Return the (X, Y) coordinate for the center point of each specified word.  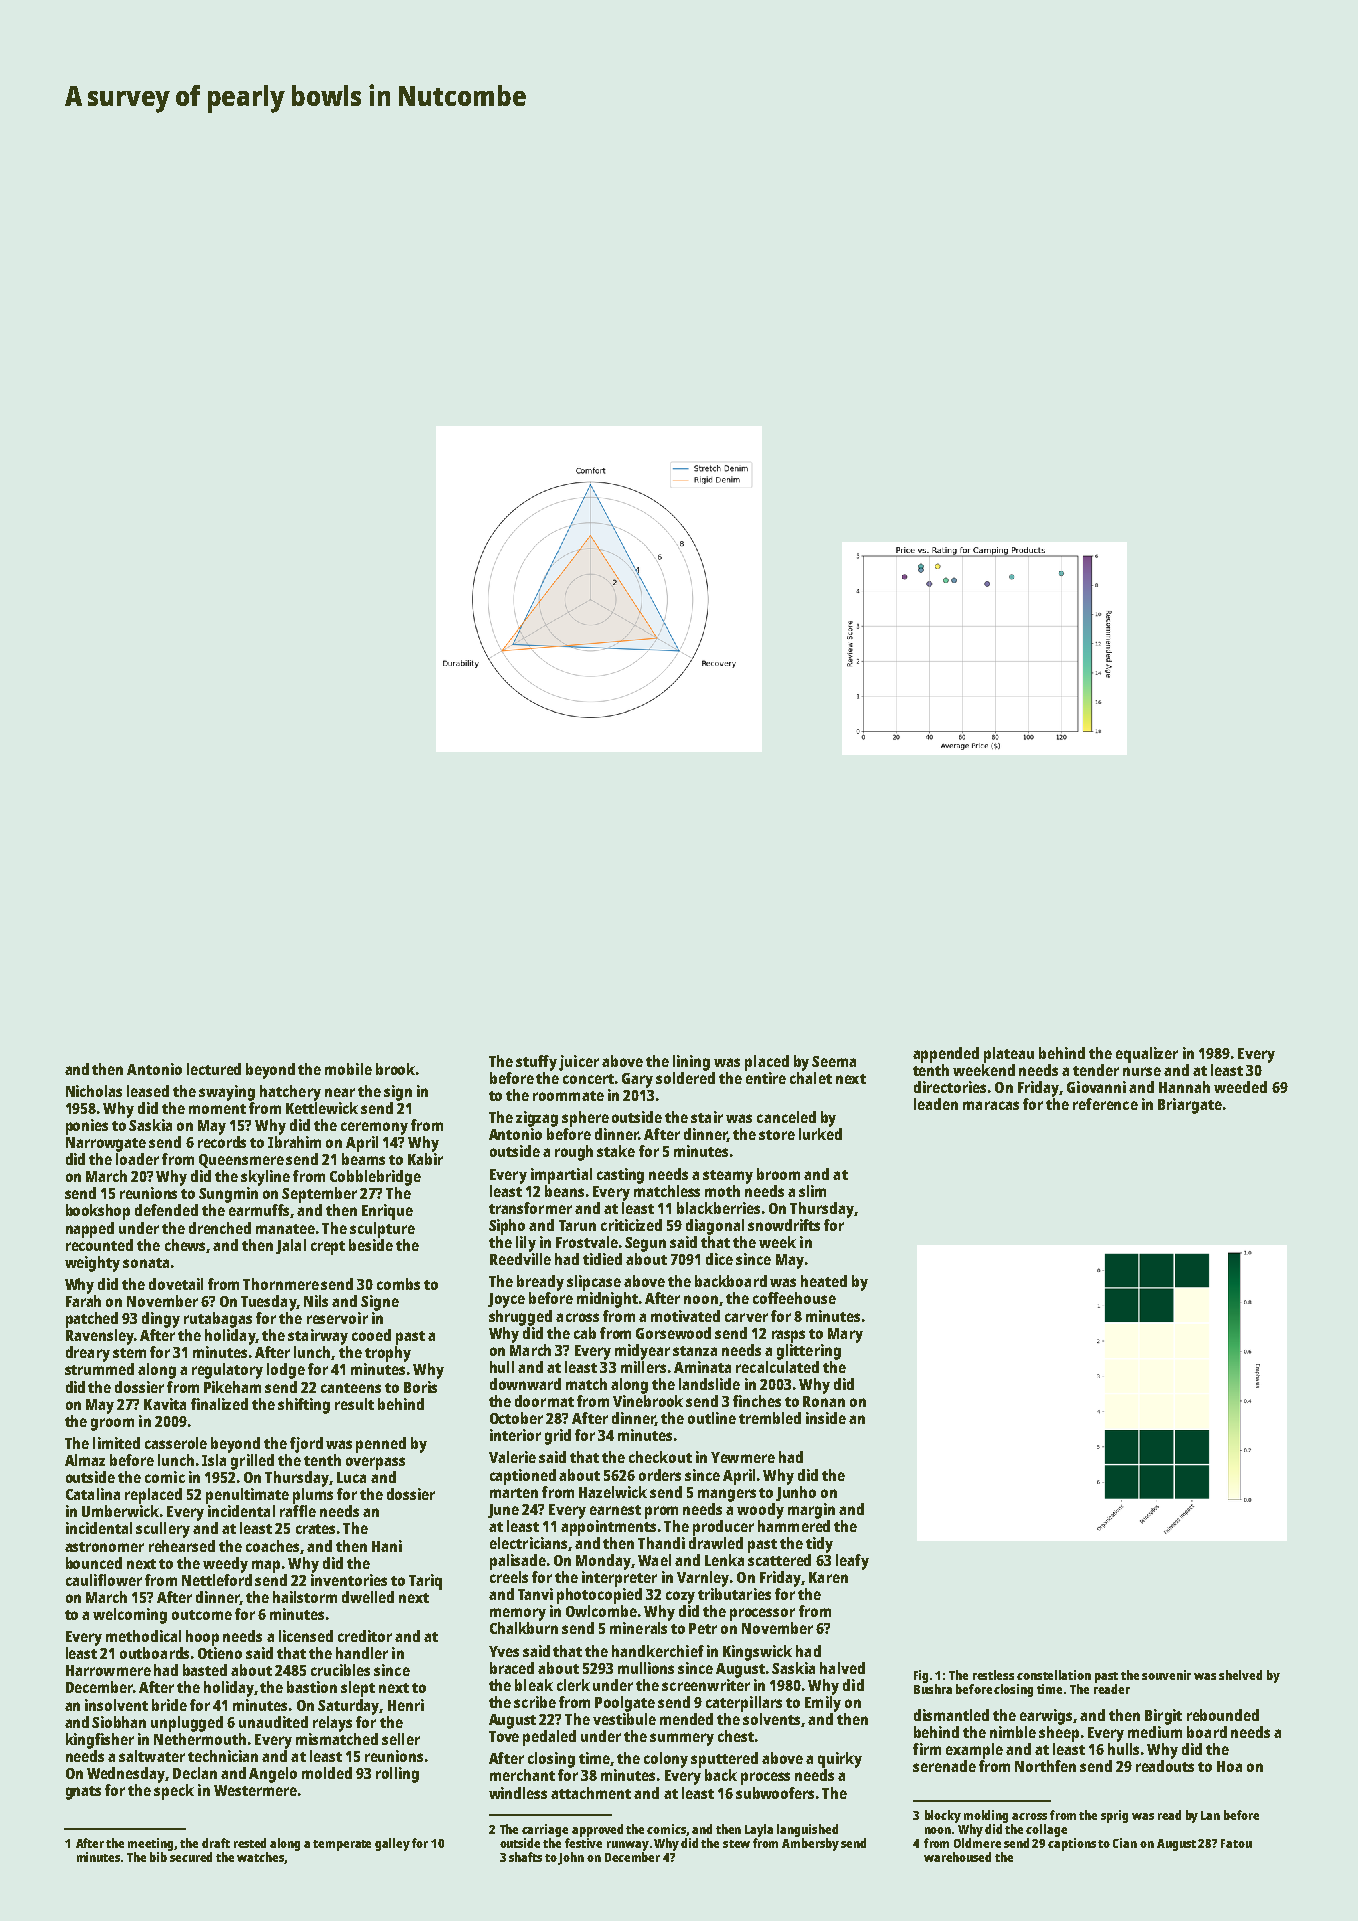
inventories (349, 1580)
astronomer (104, 1547)
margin (811, 1511)
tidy (819, 1545)
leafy (852, 1562)
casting (620, 1176)
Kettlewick (322, 1108)
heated (824, 1281)
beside (371, 1245)
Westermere (255, 1790)
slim (812, 1191)
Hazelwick (613, 1492)
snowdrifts (784, 1225)
